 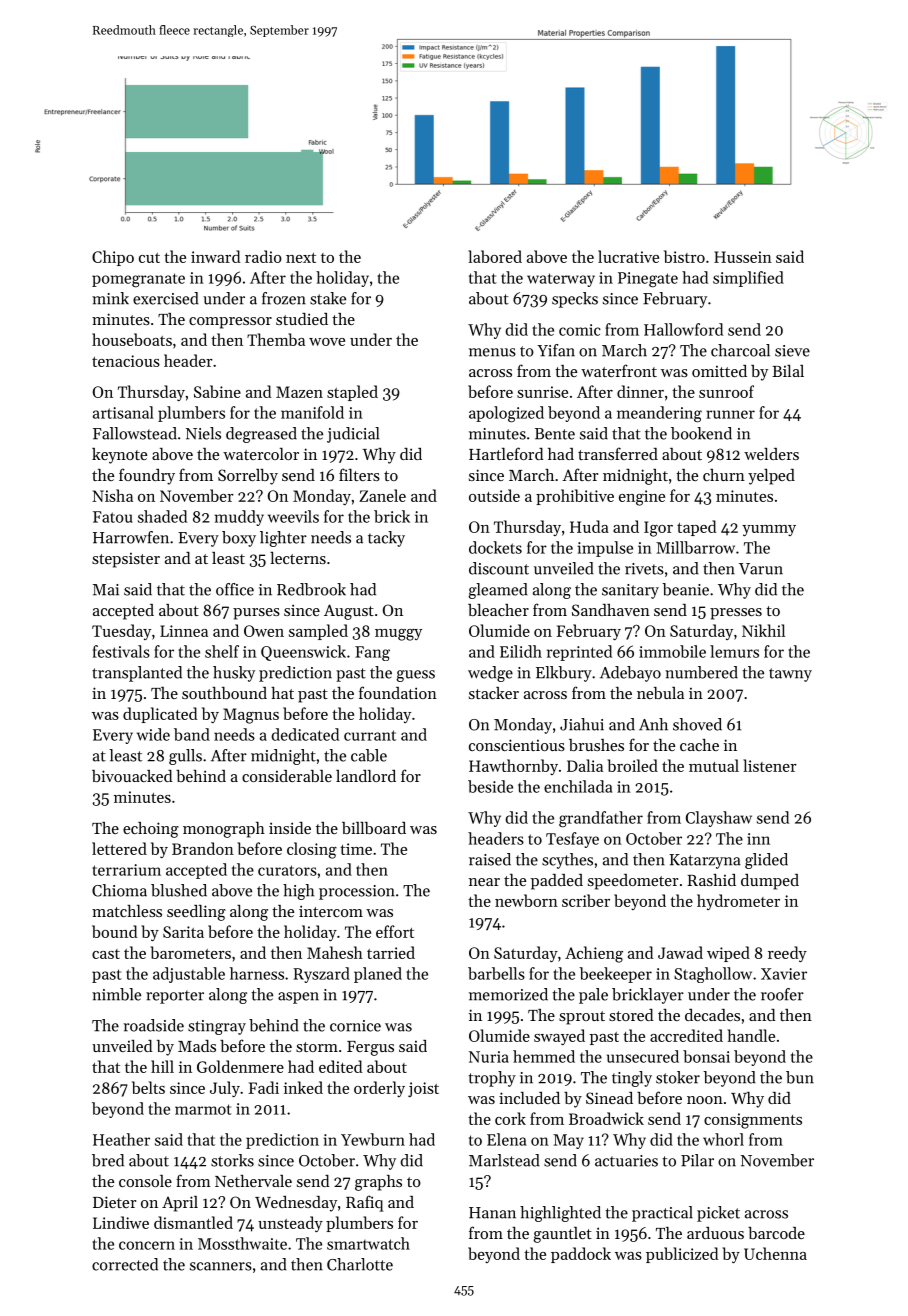 I want to click on corrected, so click(x=125, y=1264).
